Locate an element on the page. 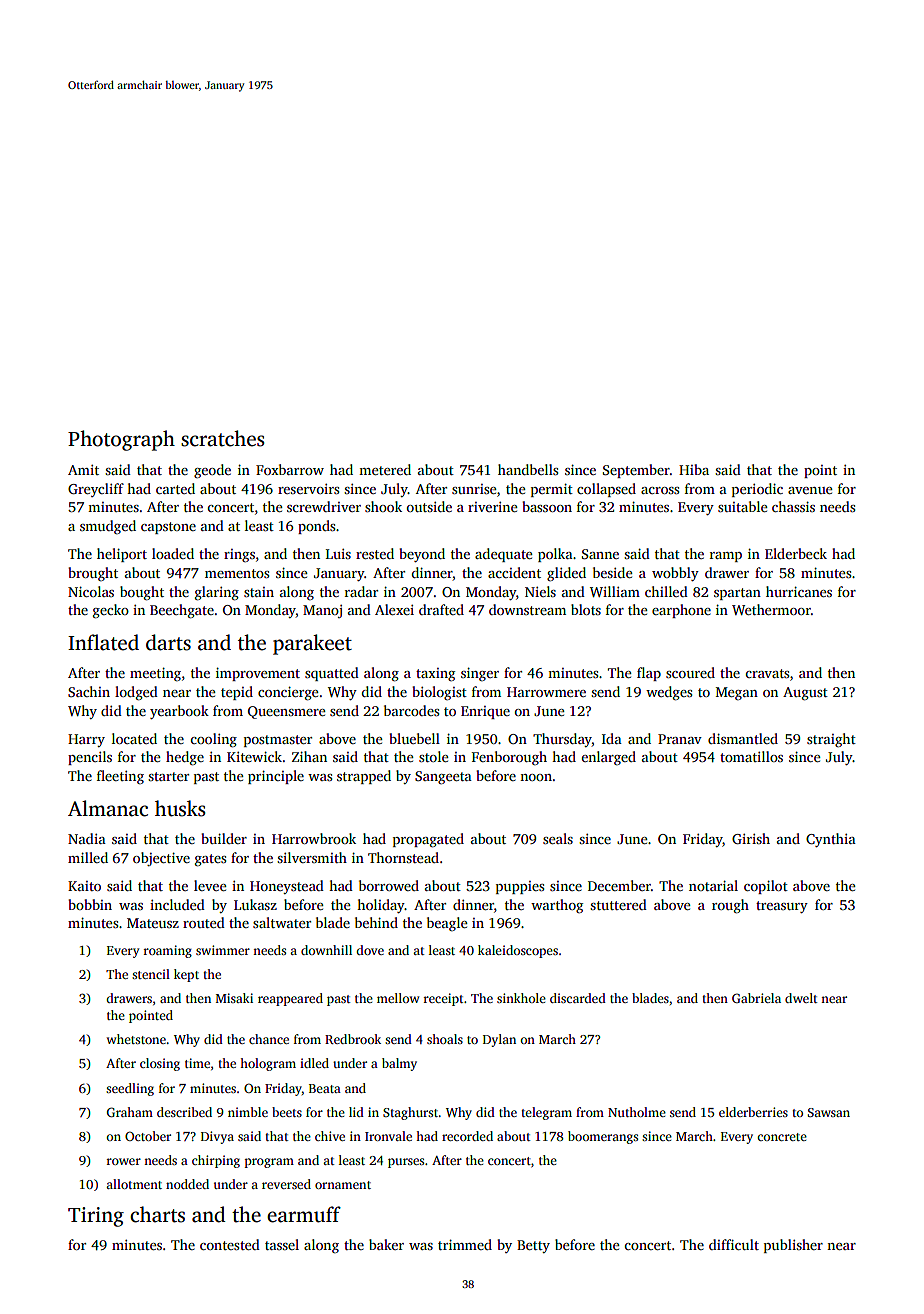 The height and width of the document is (1314, 924). bobbin is located at coordinates (90, 904).
